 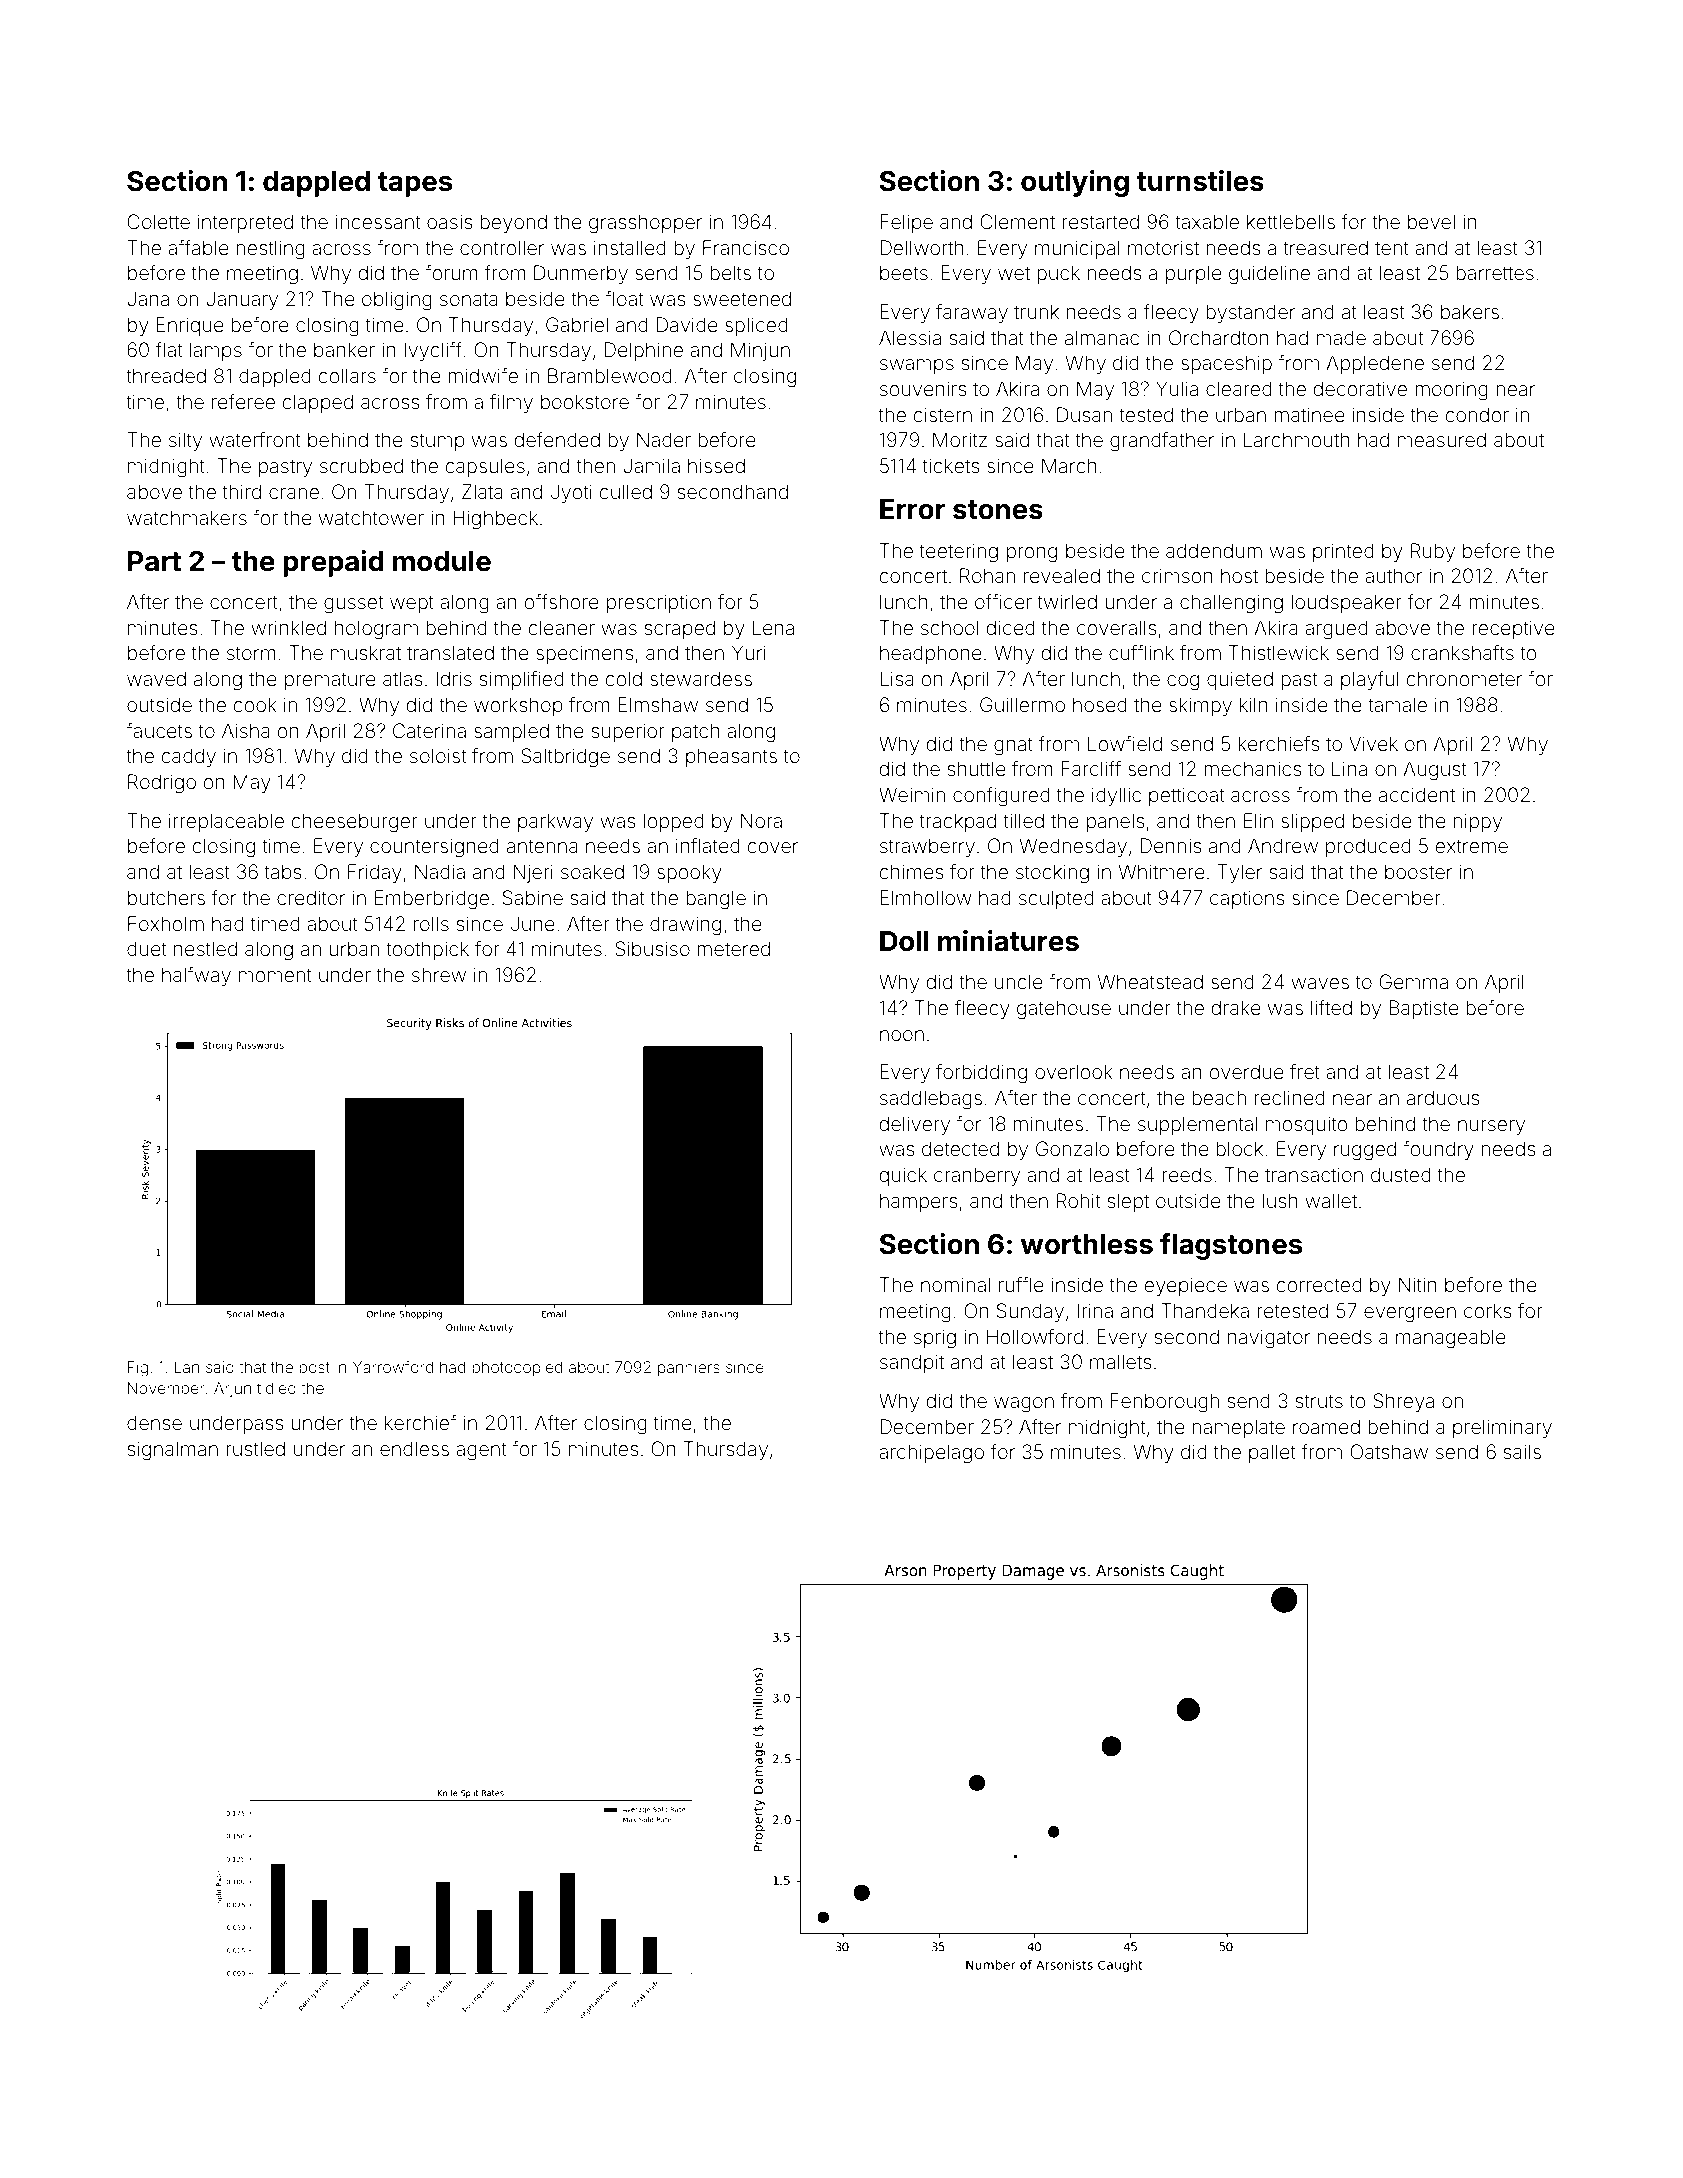 What do you see at coordinates (931, 1454) in the image?
I see `archipelago` at bounding box center [931, 1454].
